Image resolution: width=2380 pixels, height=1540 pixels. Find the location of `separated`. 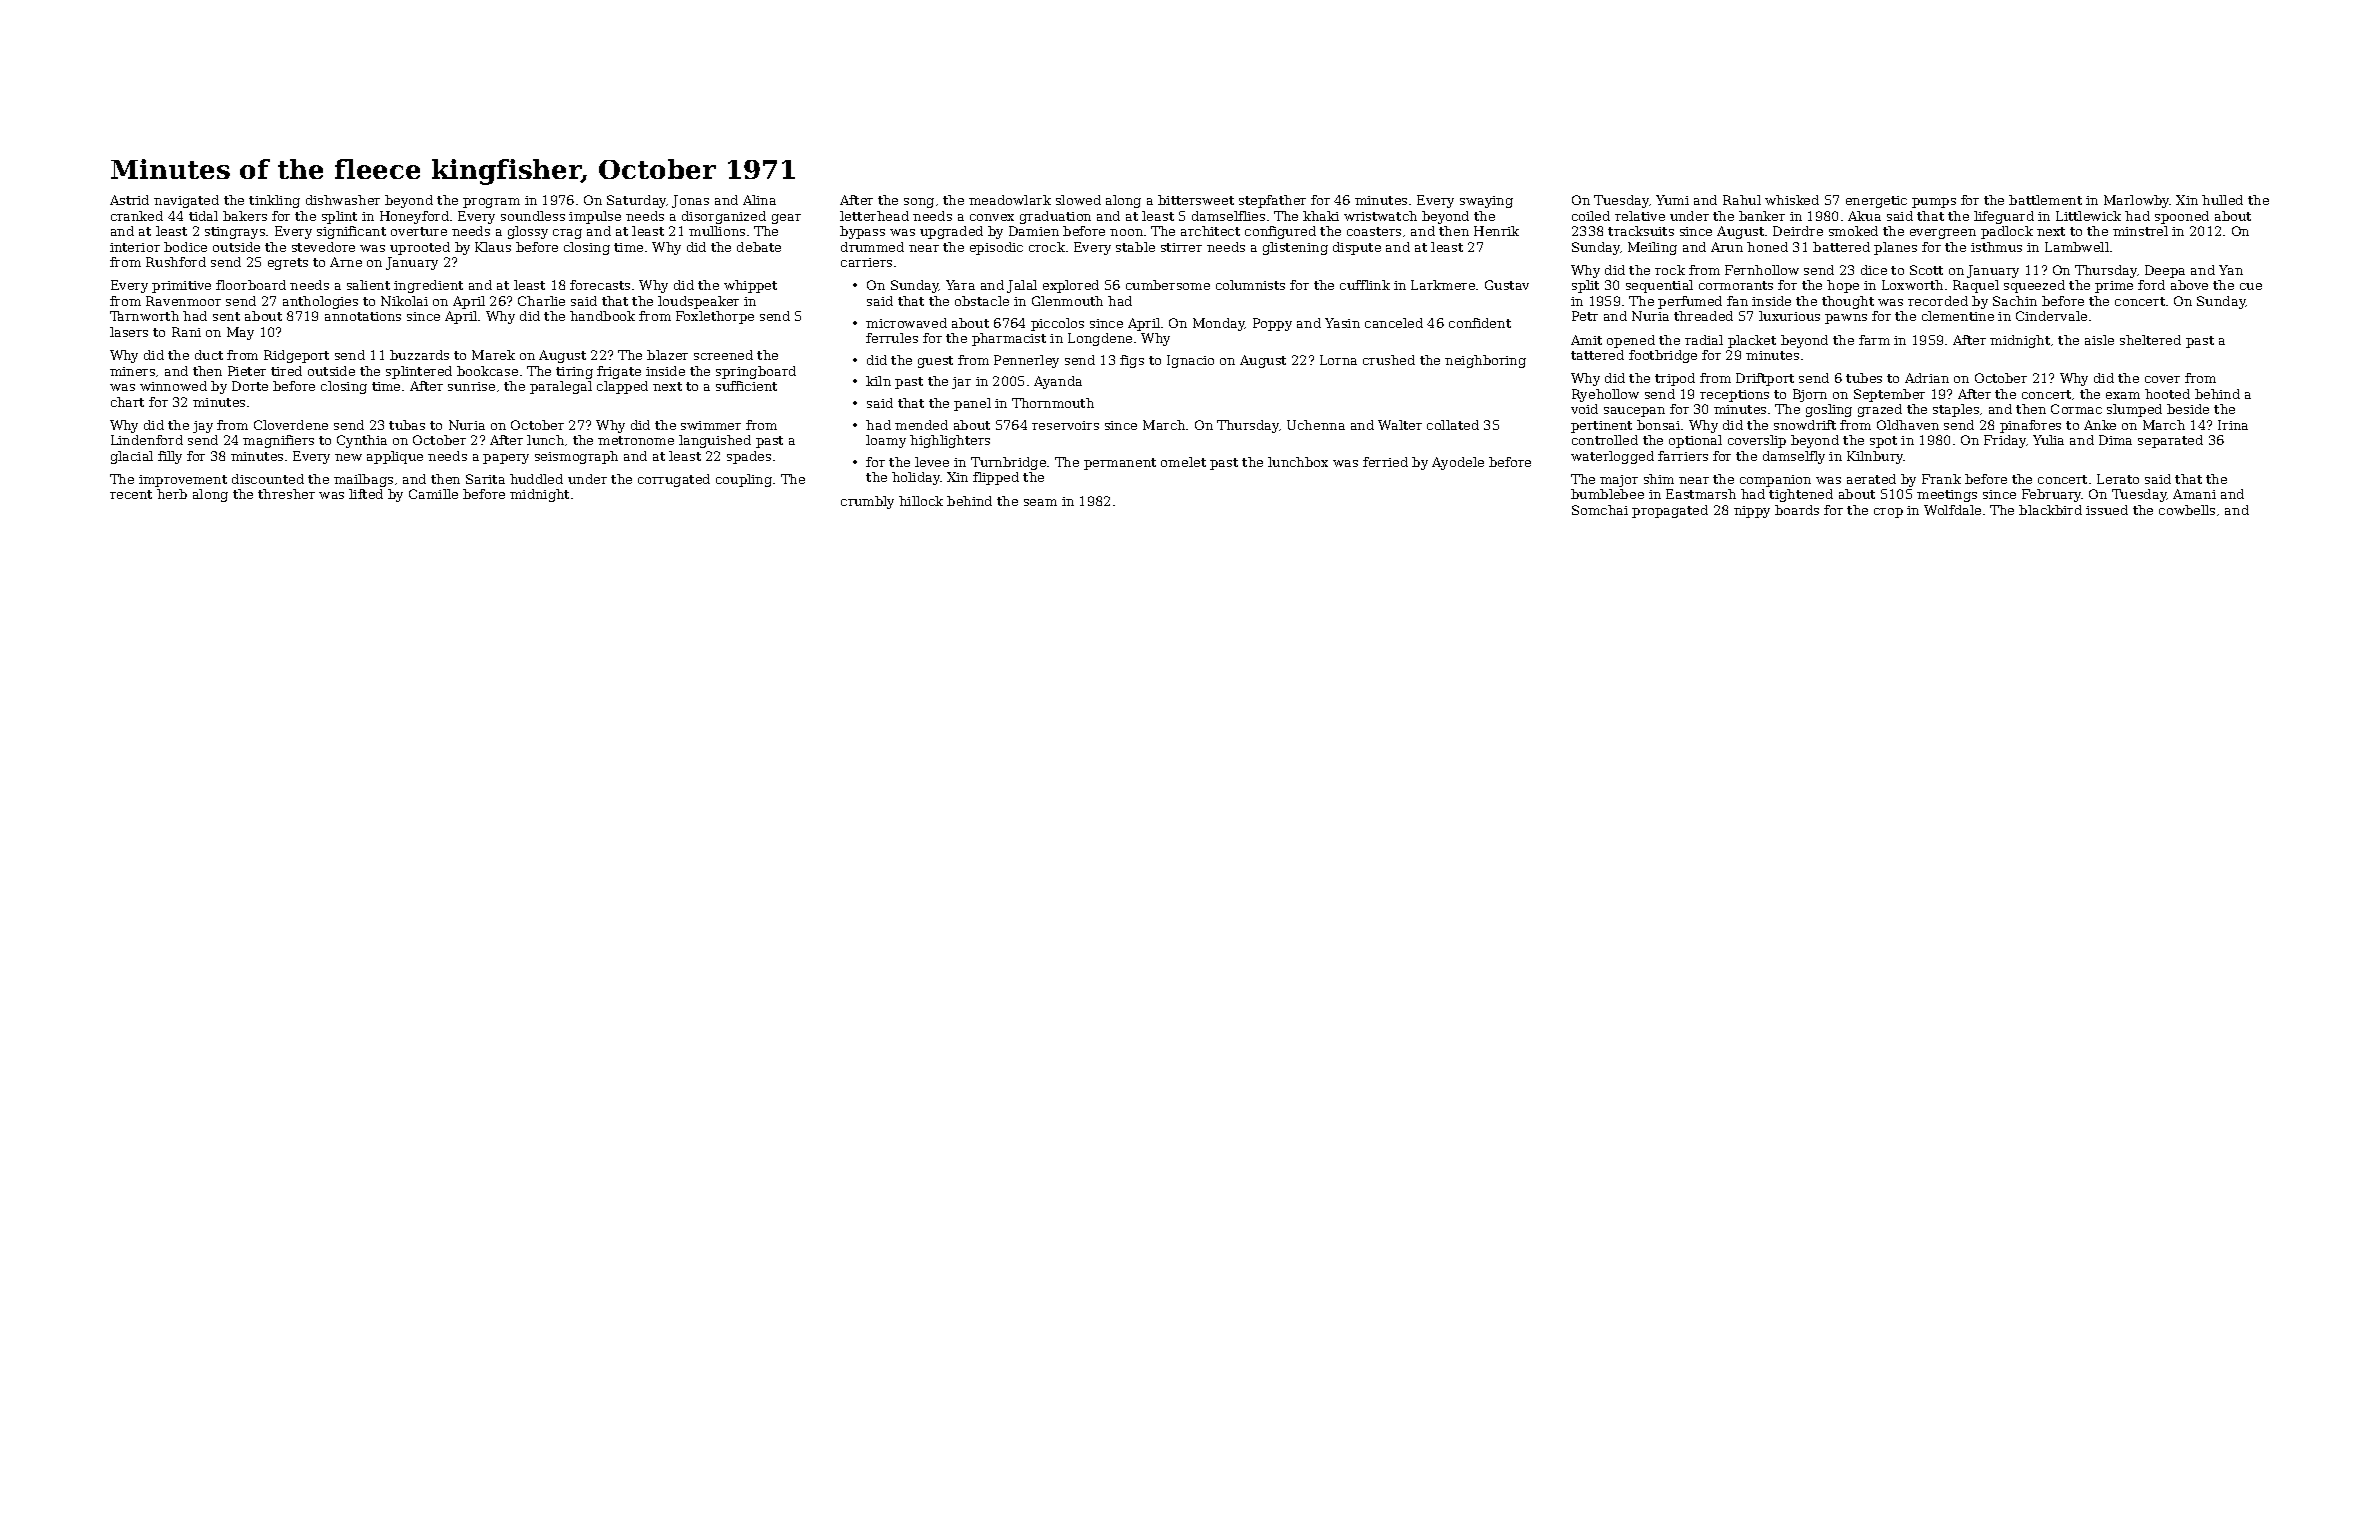

separated is located at coordinates (2170, 441).
